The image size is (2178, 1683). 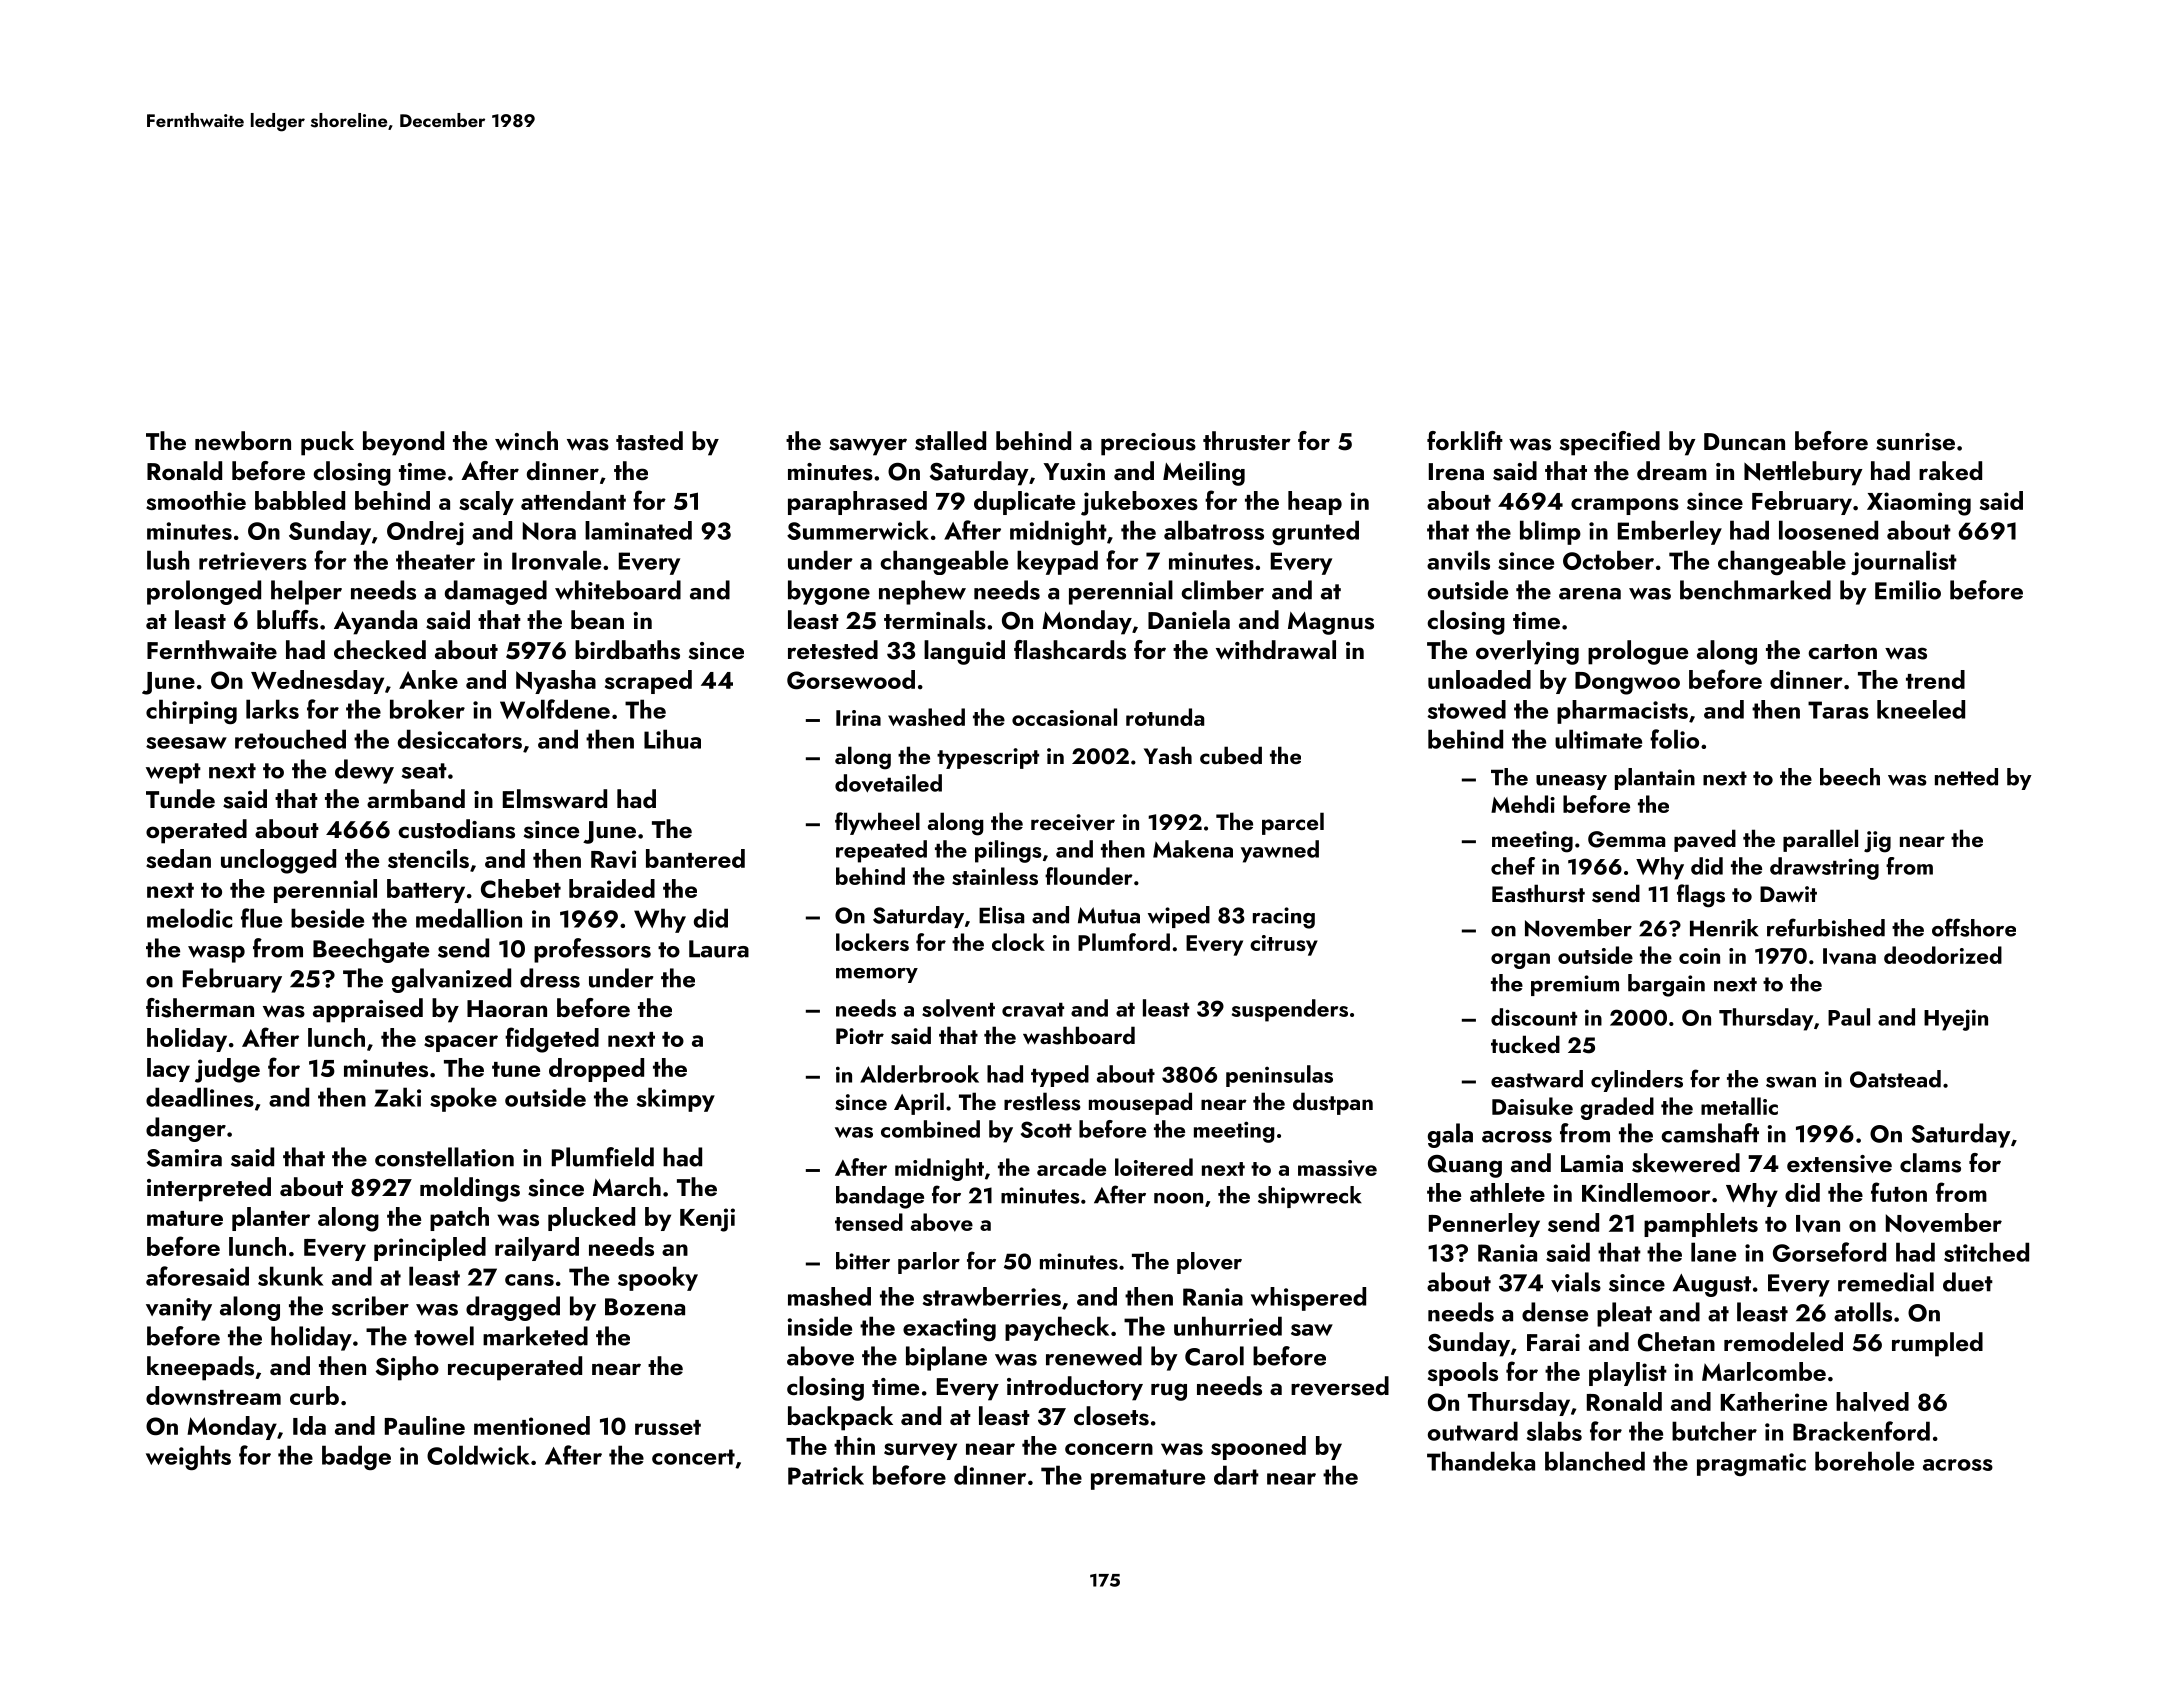 I want to click on terminals, so click(x=935, y=620).
